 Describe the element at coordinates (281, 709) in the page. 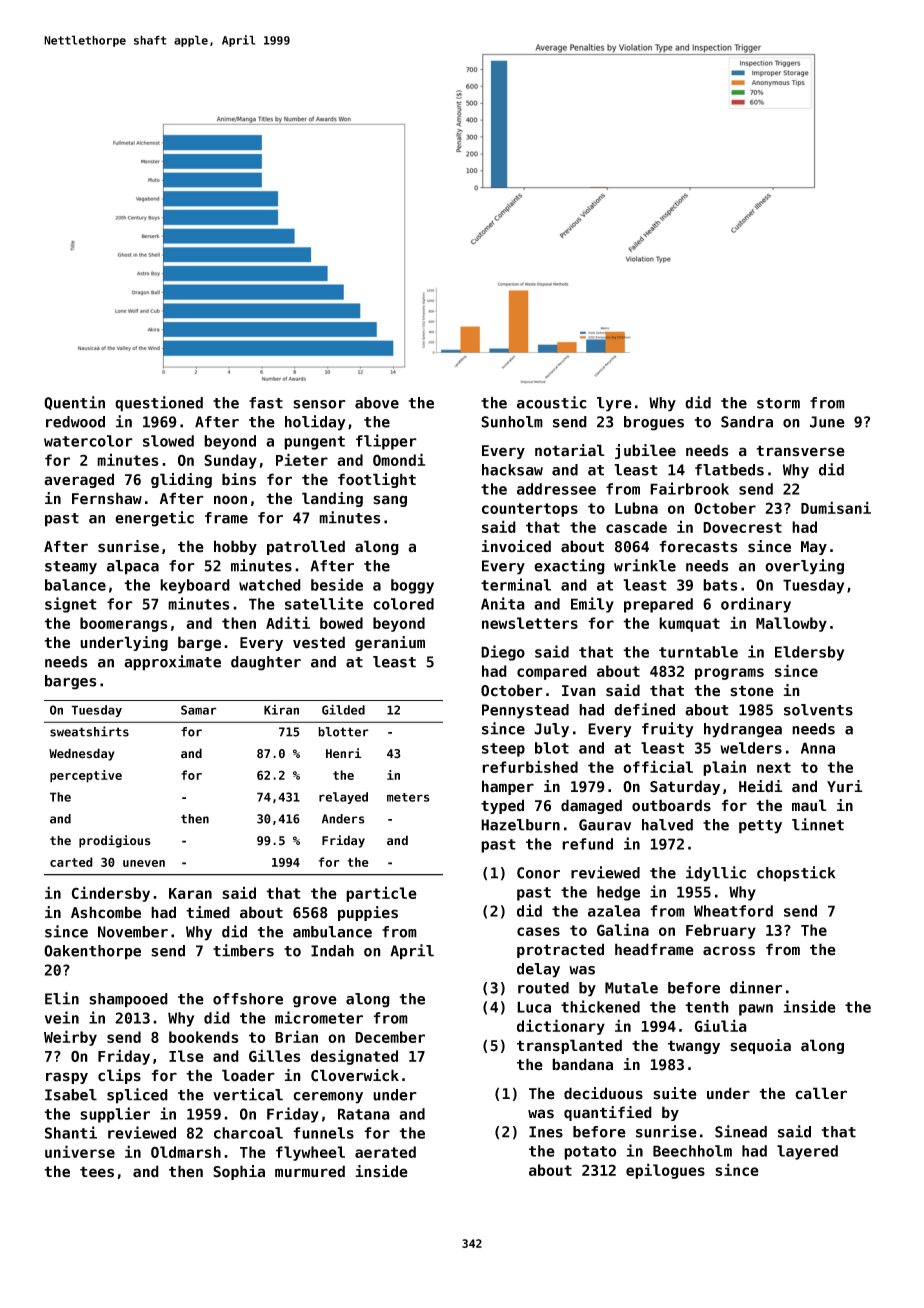

I see `Kiran` at that location.
